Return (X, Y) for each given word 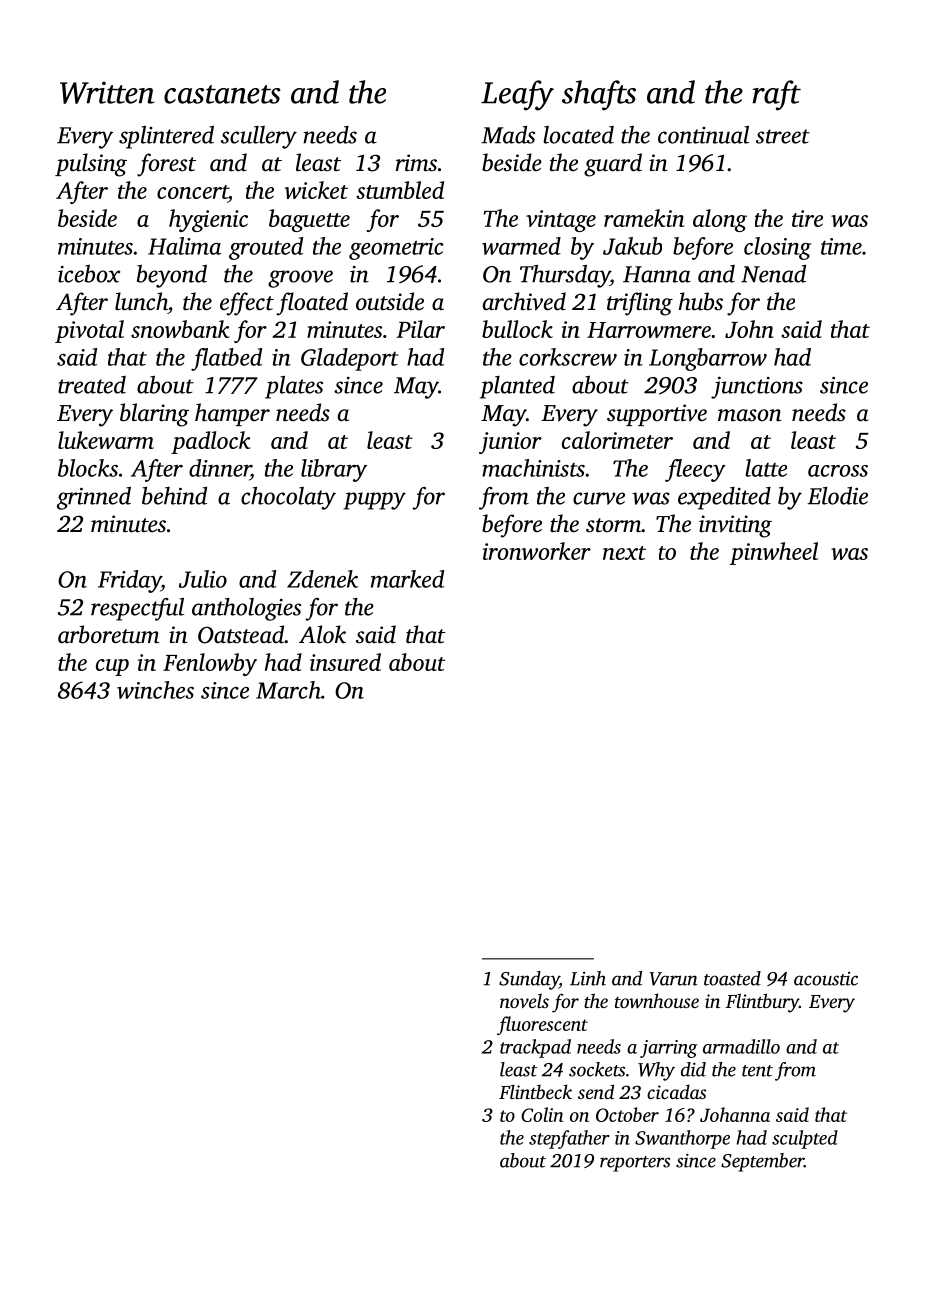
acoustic (826, 979)
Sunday (529, 980)
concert (192, 192)
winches (155, 690)
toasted (732, 978)
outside (390, 301)
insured (345, 662)
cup (112, 667)
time (841, 246)
